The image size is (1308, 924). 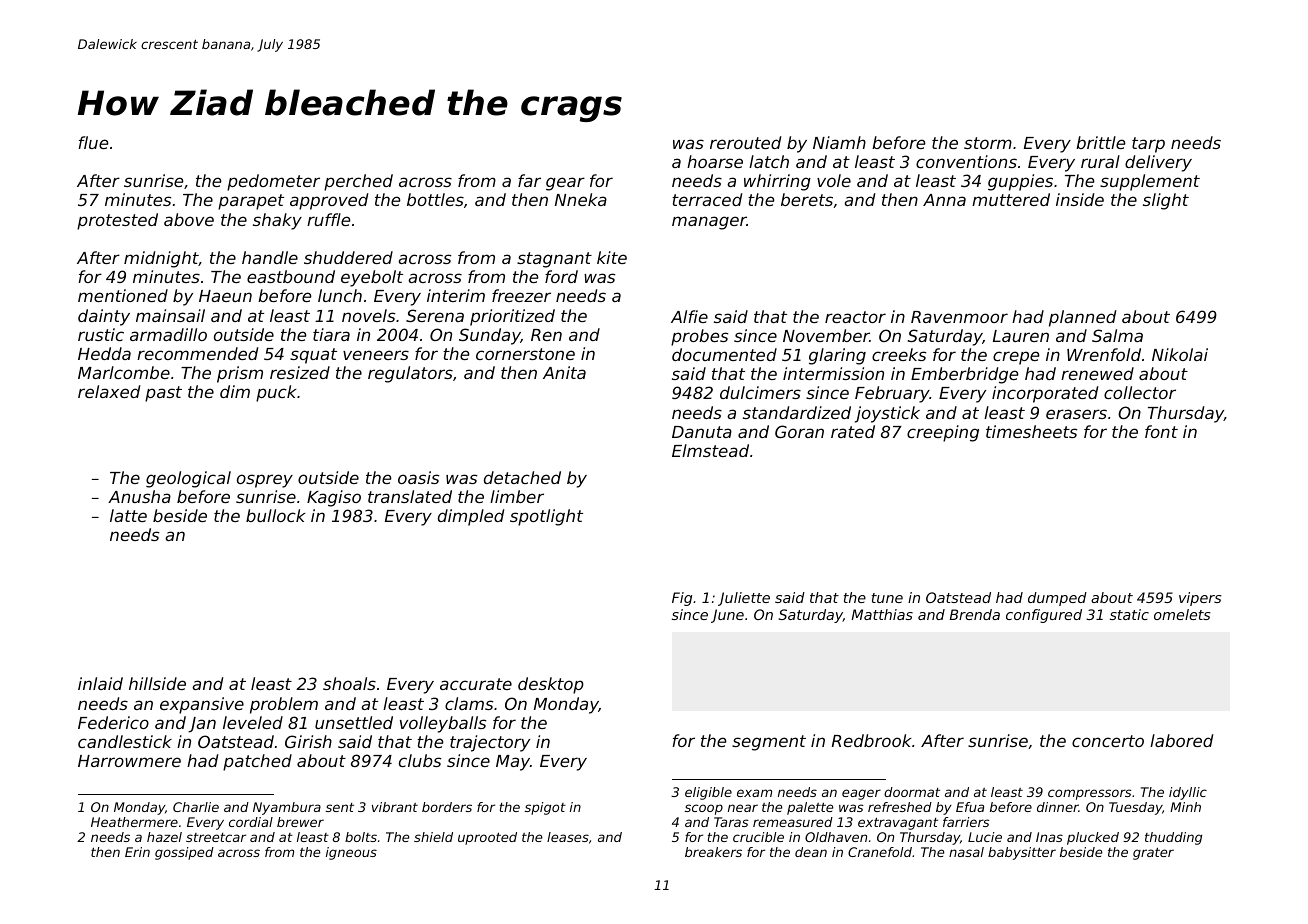 I want to click on hoarse, so click(x=715, y=161).
